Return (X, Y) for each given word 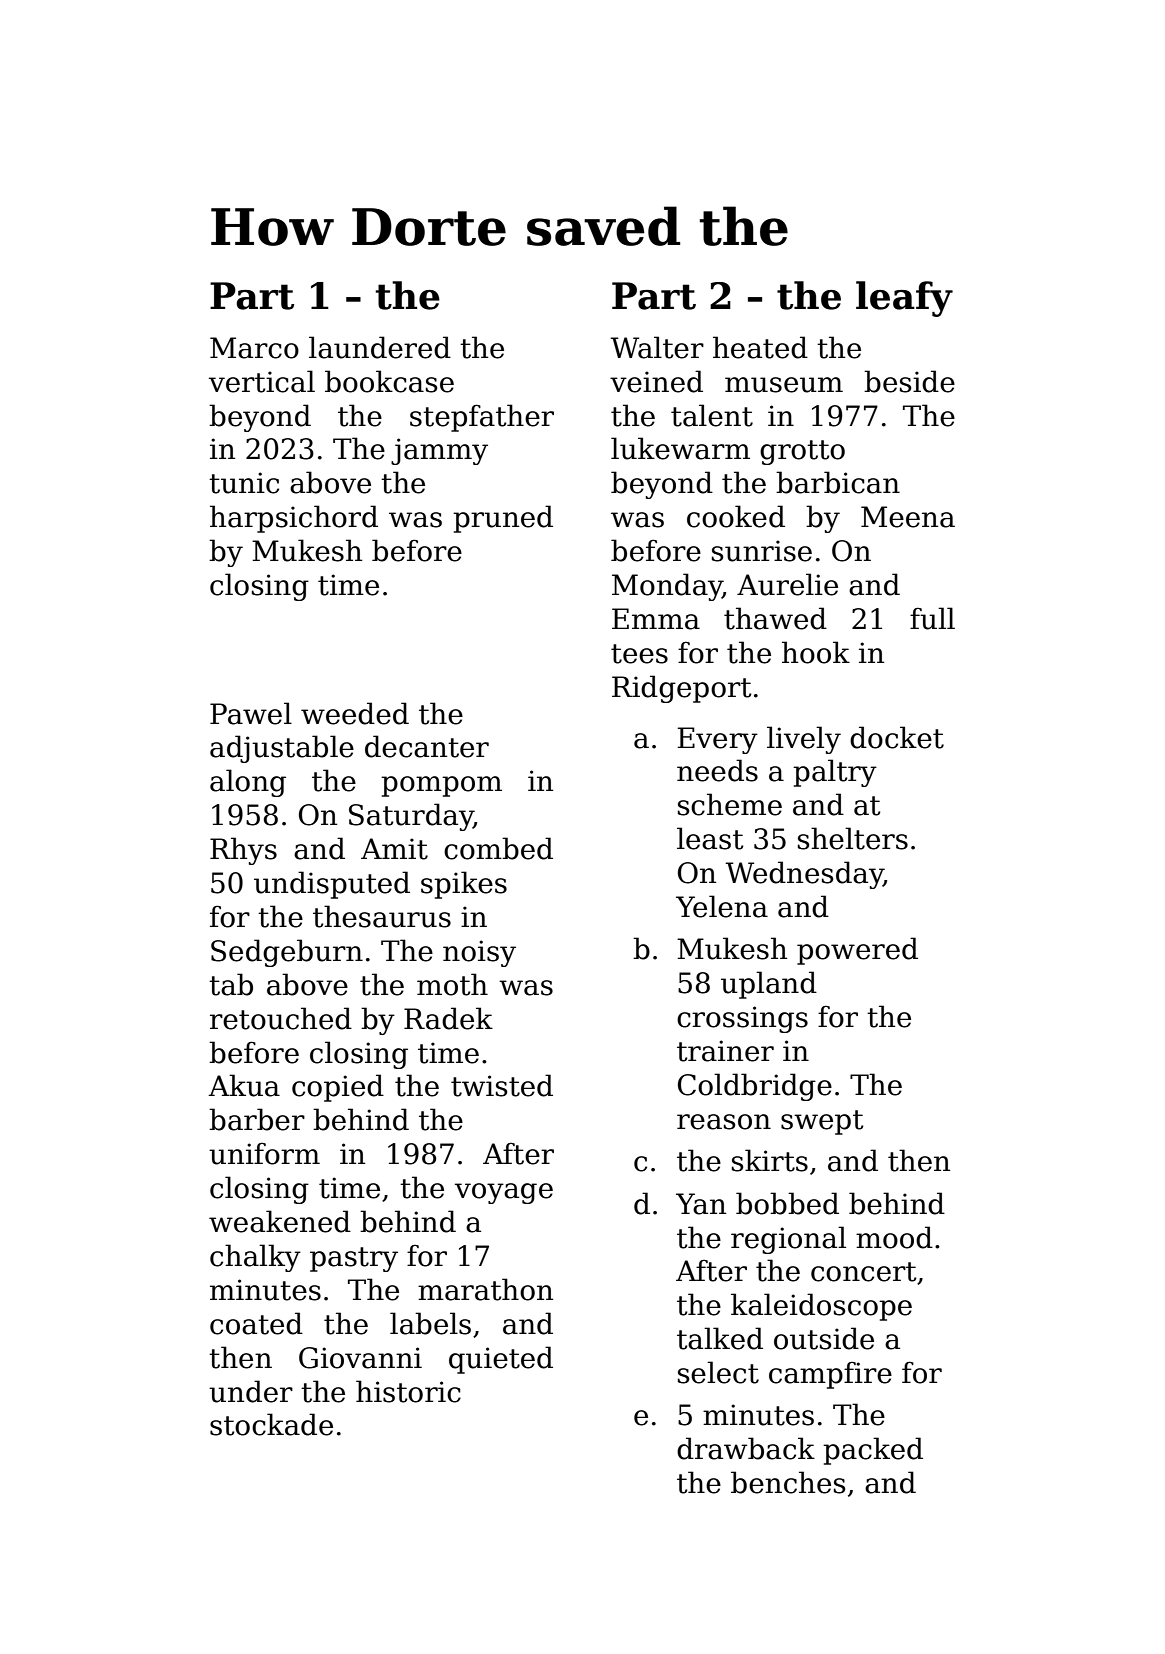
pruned (503, 519)
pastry (354, 1259)
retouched (281, 1018)
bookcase (389, 381)
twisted (502, 1085)
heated (760, 347)
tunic (244, 483)
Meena (908, 517)
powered (857, 951)
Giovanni (360, 1358)
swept (822, 1122)
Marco (254, 348)
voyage (504, 1193)
